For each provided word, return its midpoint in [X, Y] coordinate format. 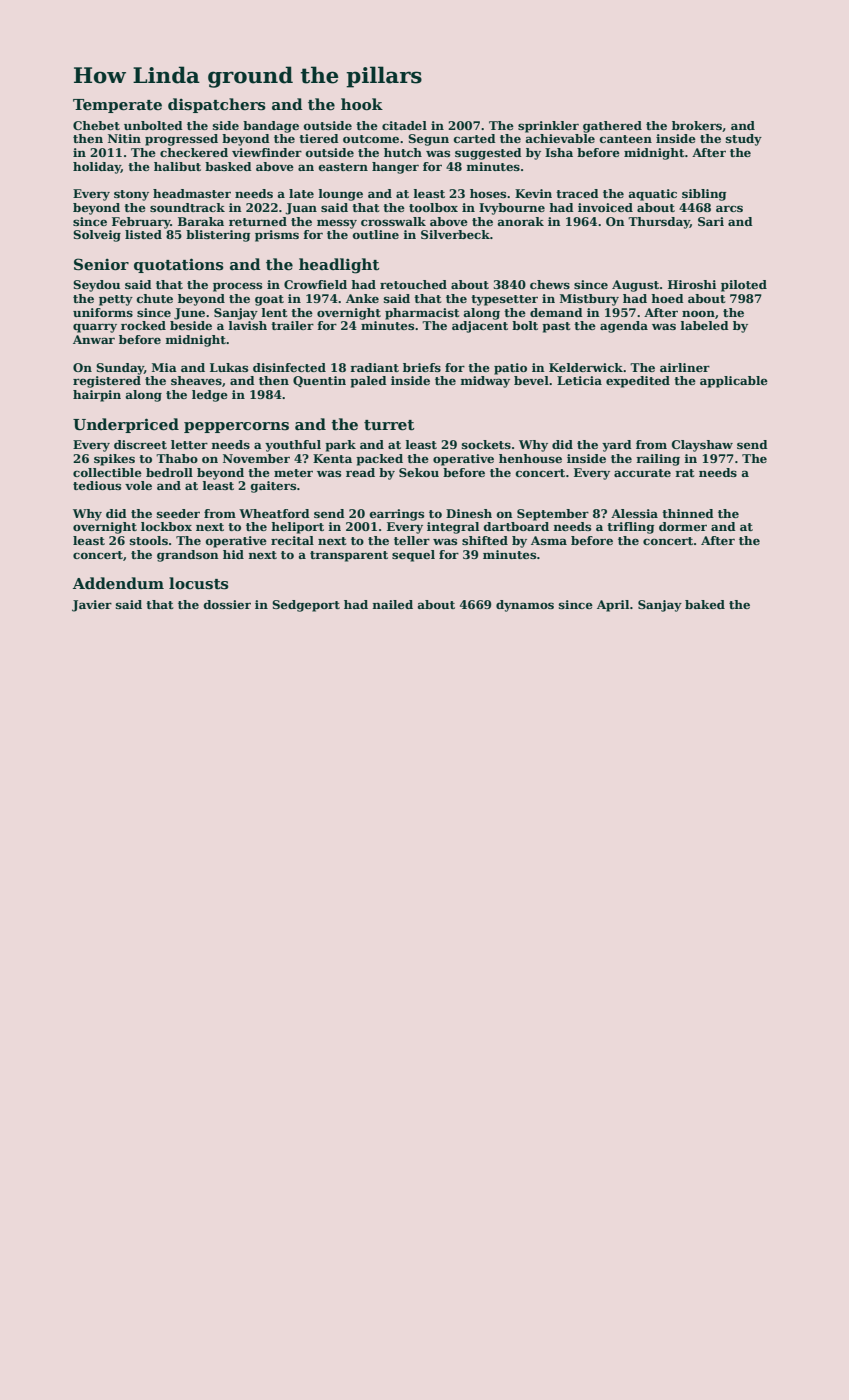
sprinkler [548, 127]
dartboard [516, 526]
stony [131, 195]
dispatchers [217, 105]
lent [275, 312]
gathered [612, 127]
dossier [227, 604]
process [237, 287]
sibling [704, 195]
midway [485, 382]
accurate [642, 473]
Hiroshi [692, 284]
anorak [520, 221]
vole [138, 485]
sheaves [196, 380]
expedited [638, 382]
